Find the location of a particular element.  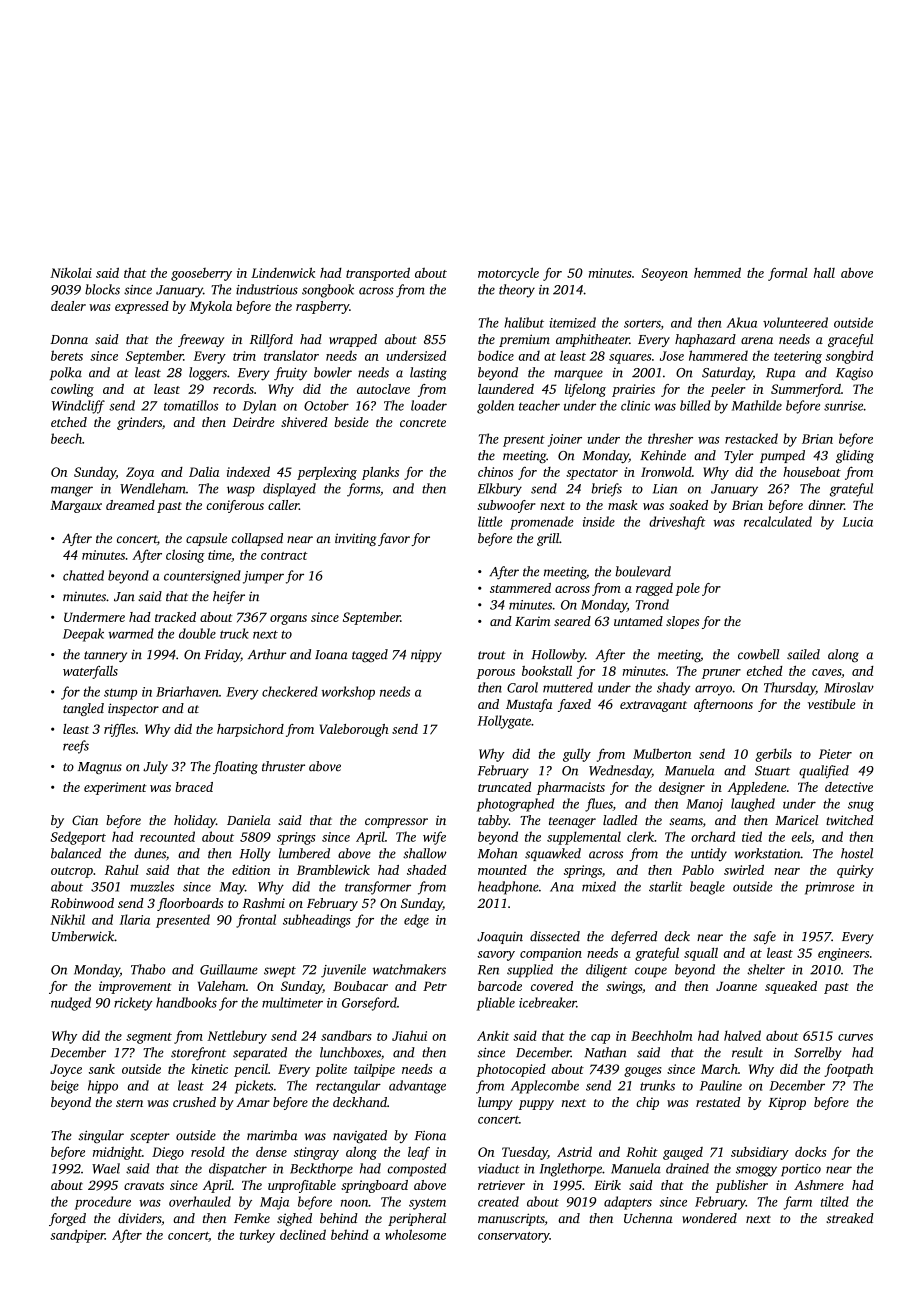

Nikolai is located at coordinates (71, 272).
